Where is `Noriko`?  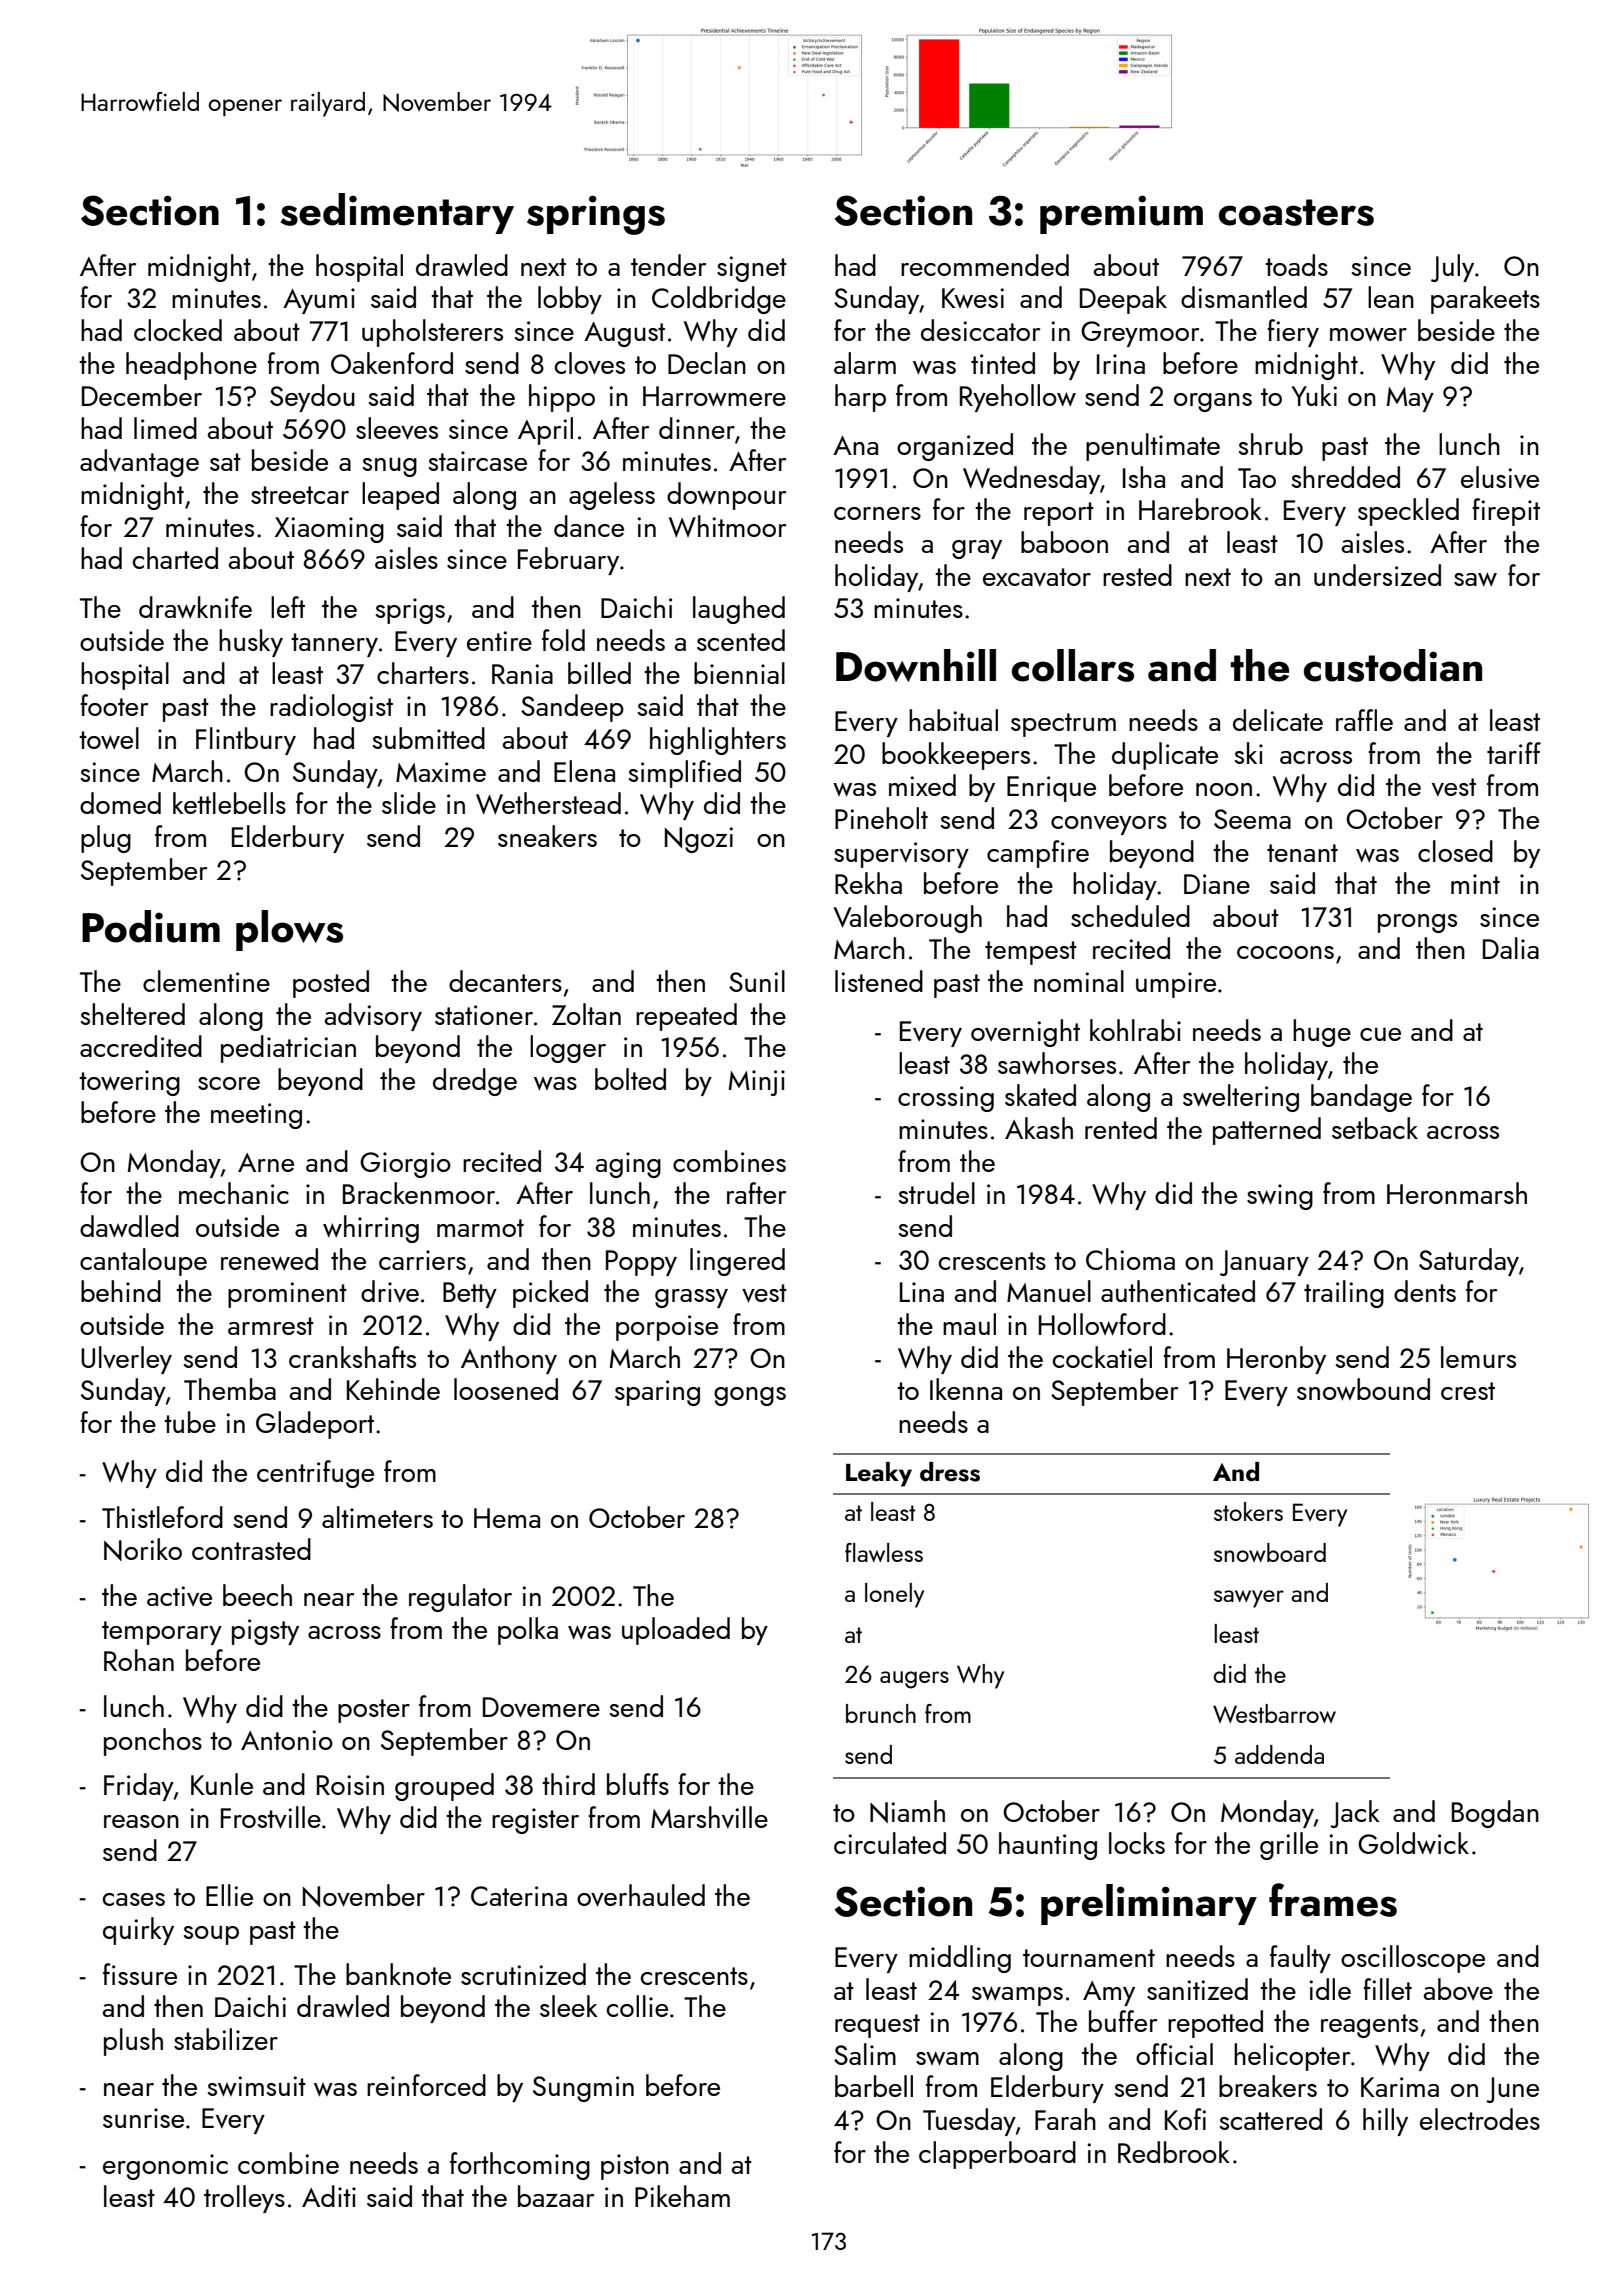
Noriko is located at coordinates (143, 1549).
